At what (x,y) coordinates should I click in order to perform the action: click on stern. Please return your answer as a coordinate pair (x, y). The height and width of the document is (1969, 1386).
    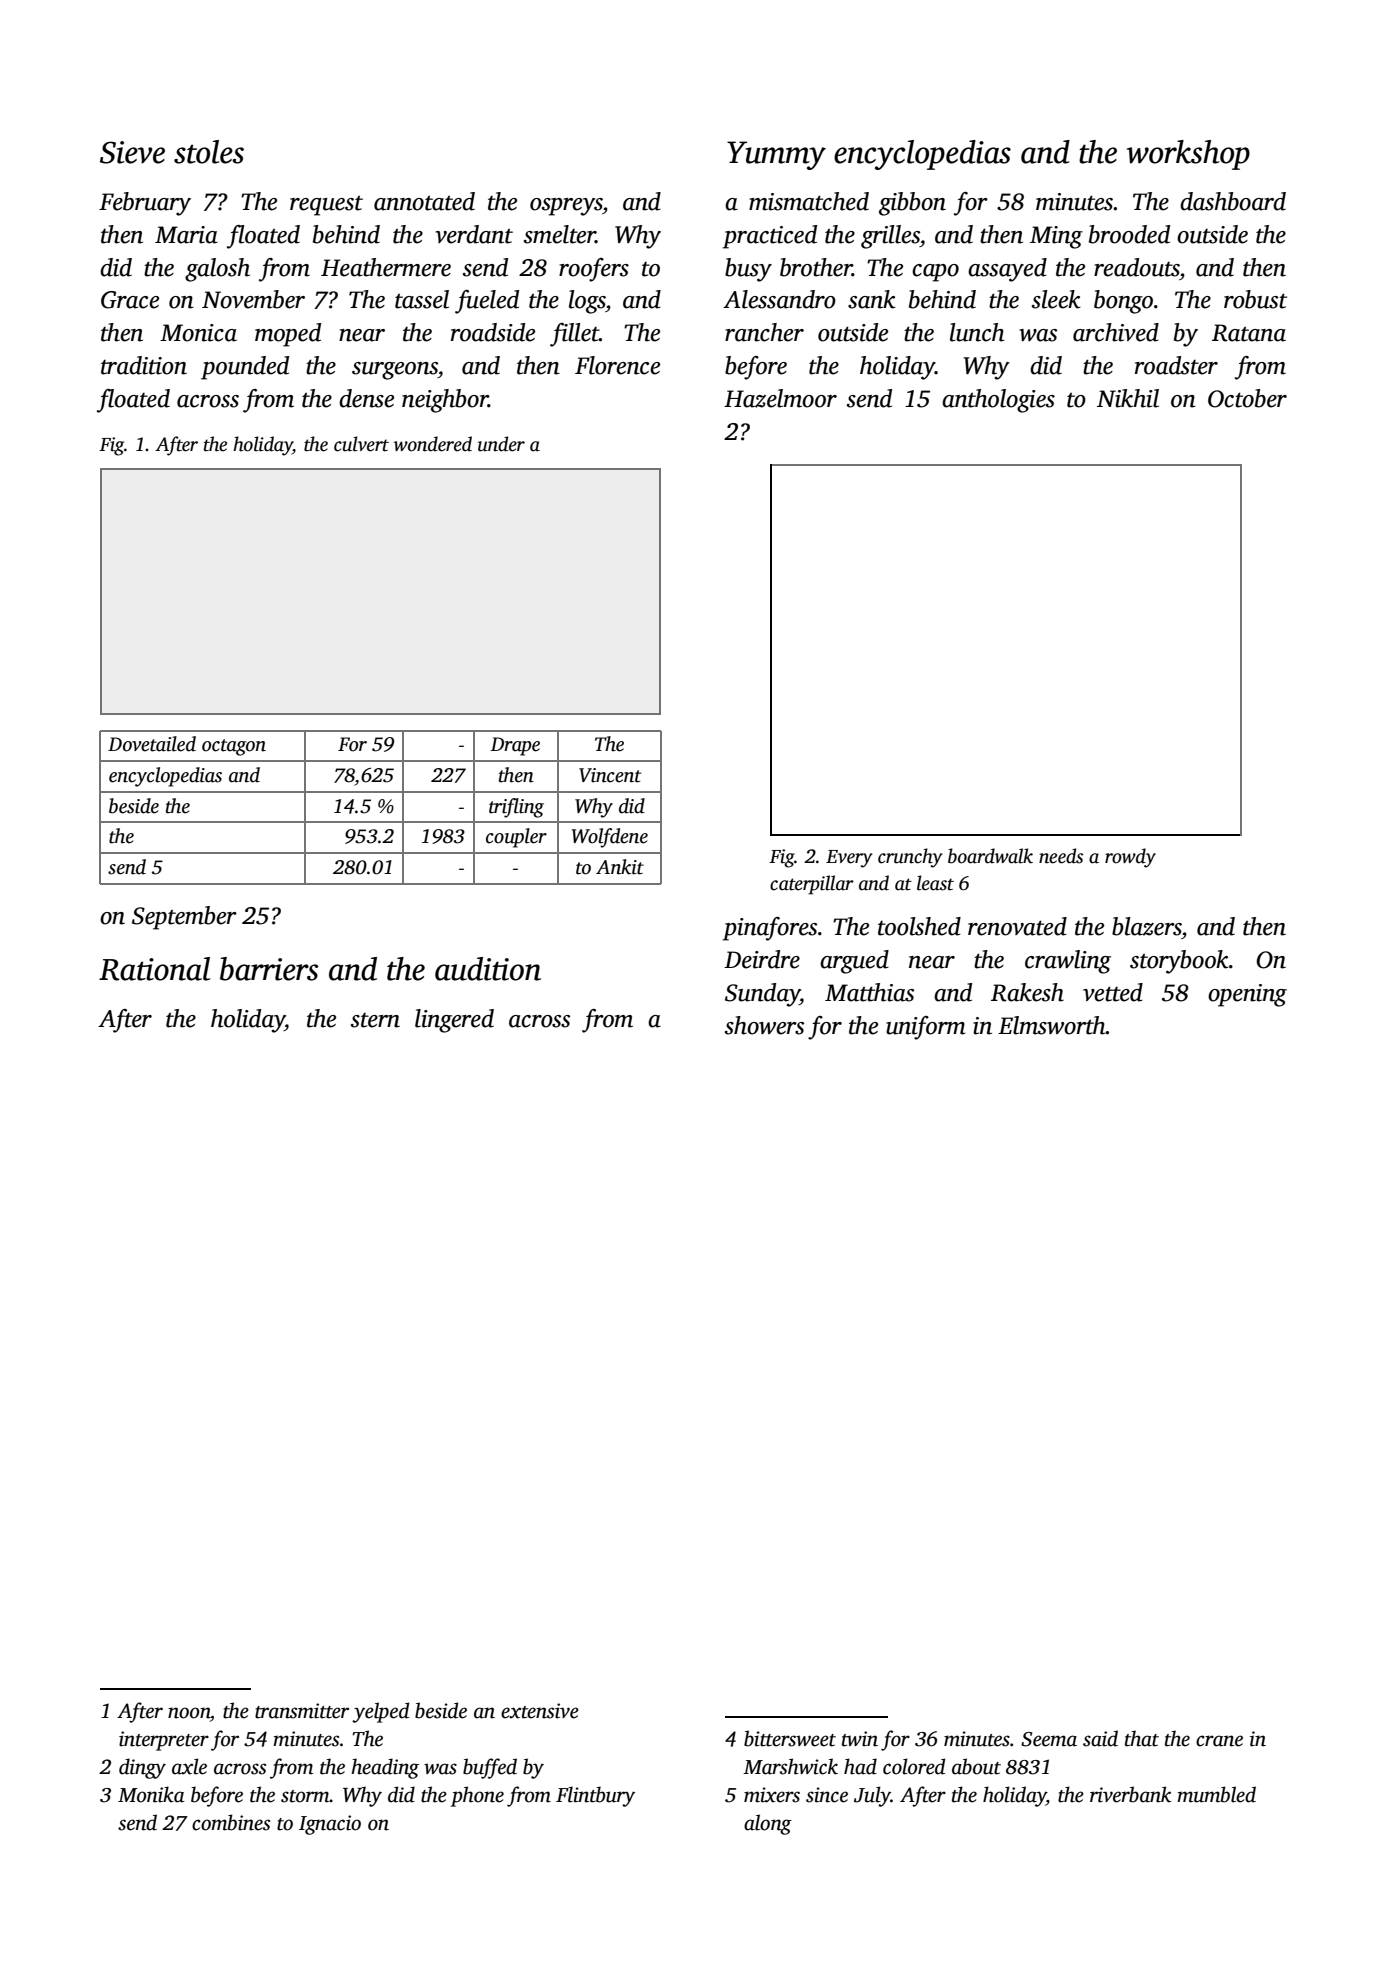
    Looking at the image, I should click on (375, 1020).
